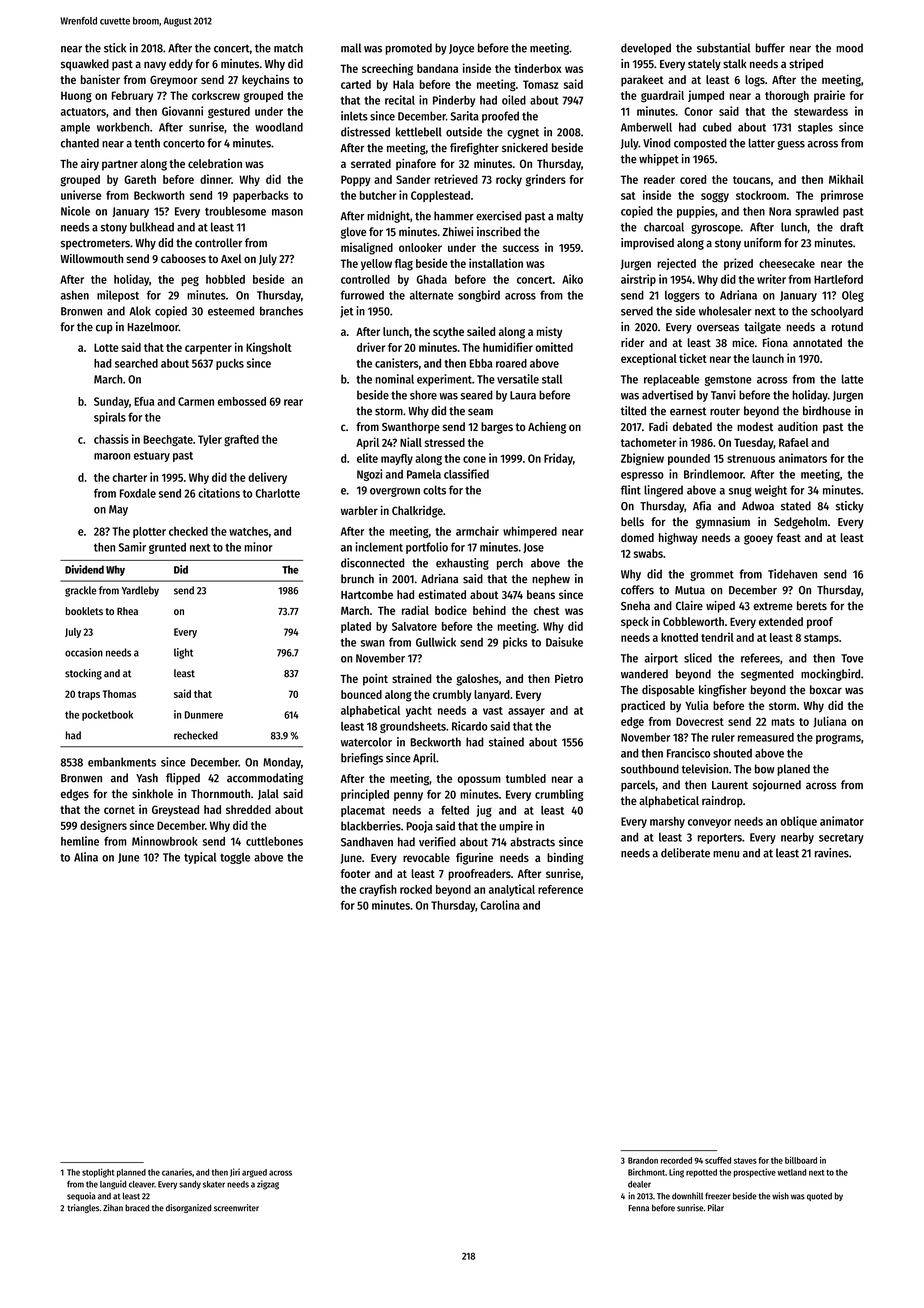  What do you see at coordinates (258, 547) in the screenshot?
I see `minor` at bounding box center [258, 547].
